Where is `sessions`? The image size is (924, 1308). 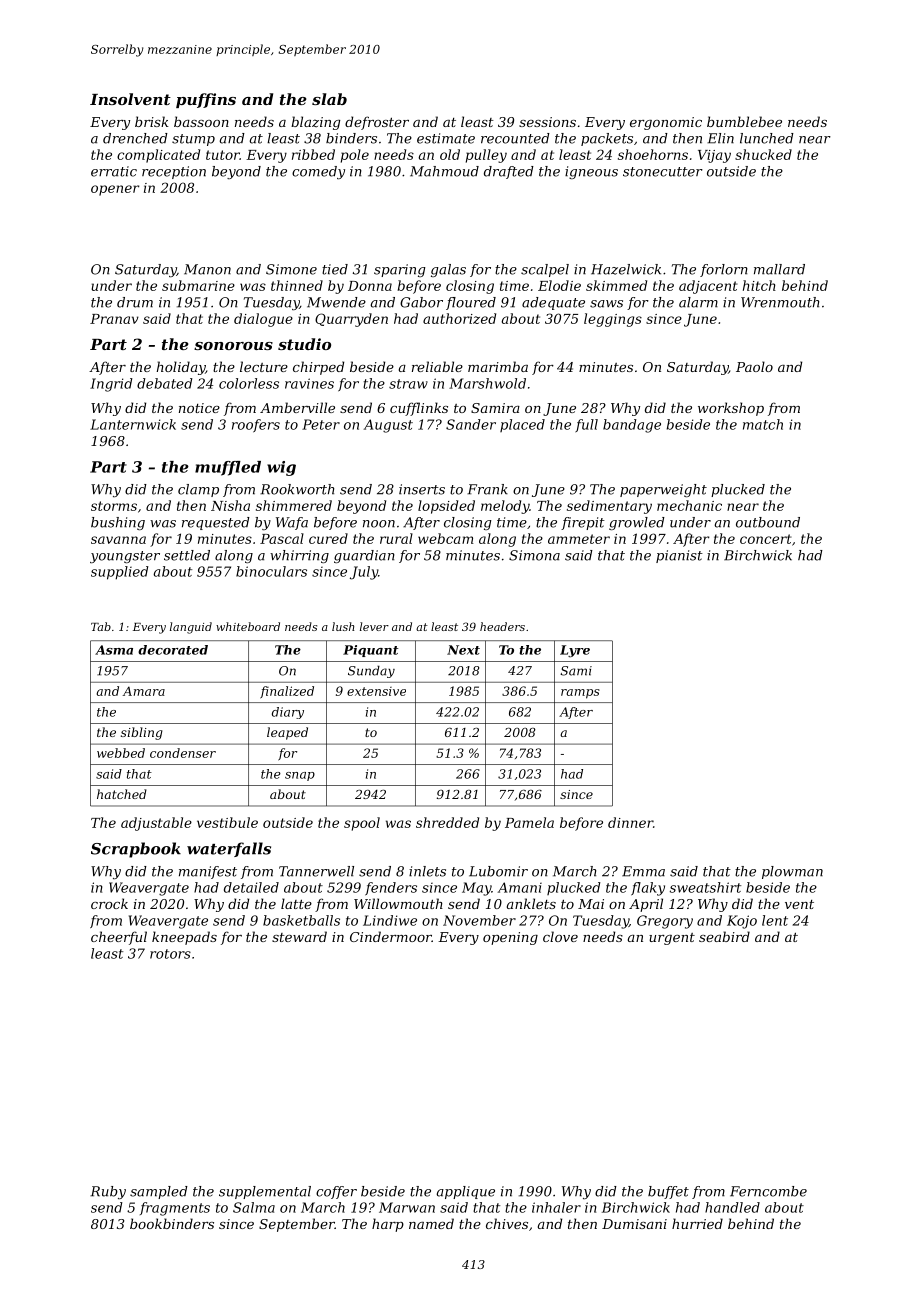 sessions is located at coordinates (547, 122).
